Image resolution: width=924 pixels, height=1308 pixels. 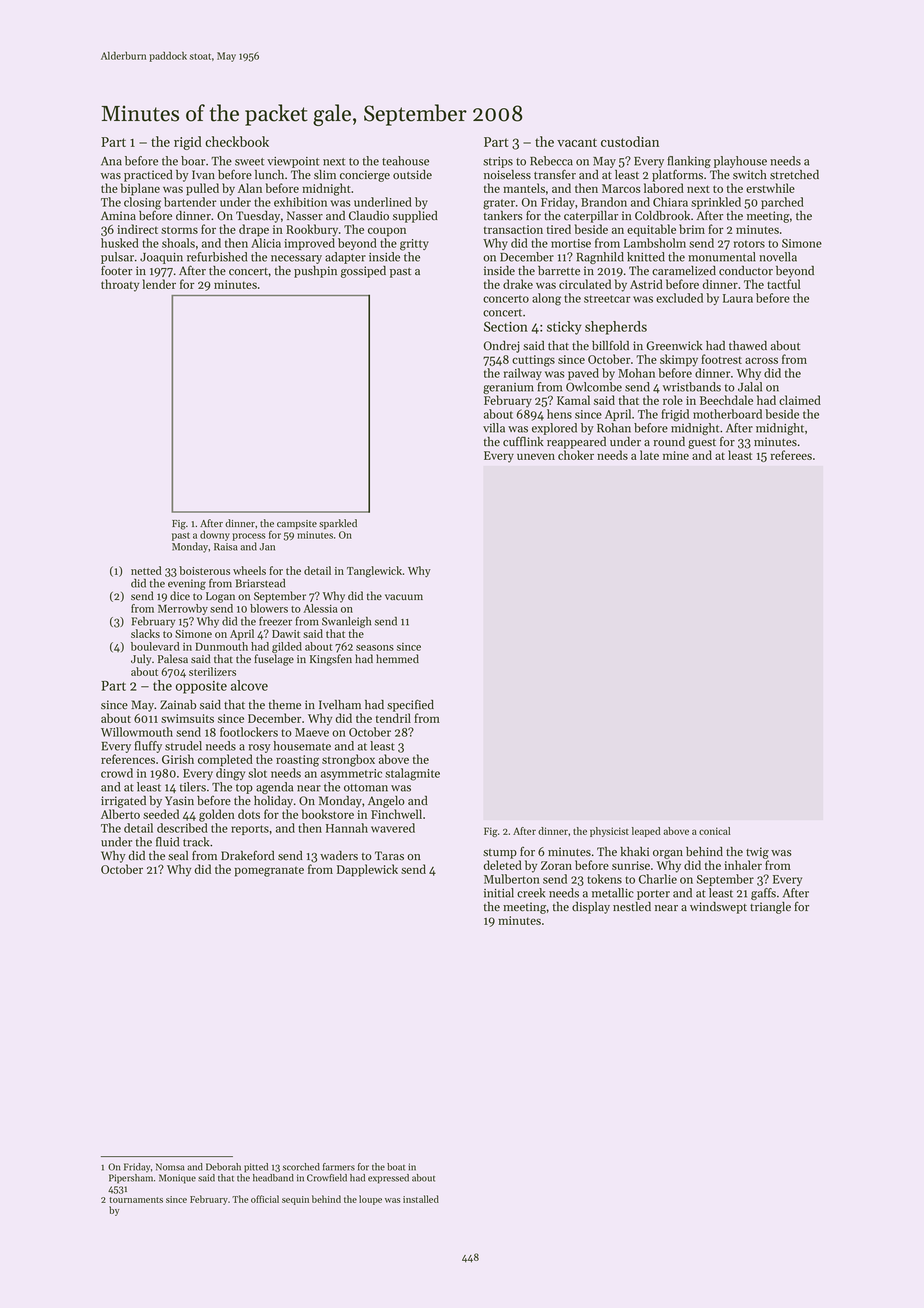 What do you see at coordinates (508, 388) in the document?
I see `geranium` at bounding box center [508, 388].
